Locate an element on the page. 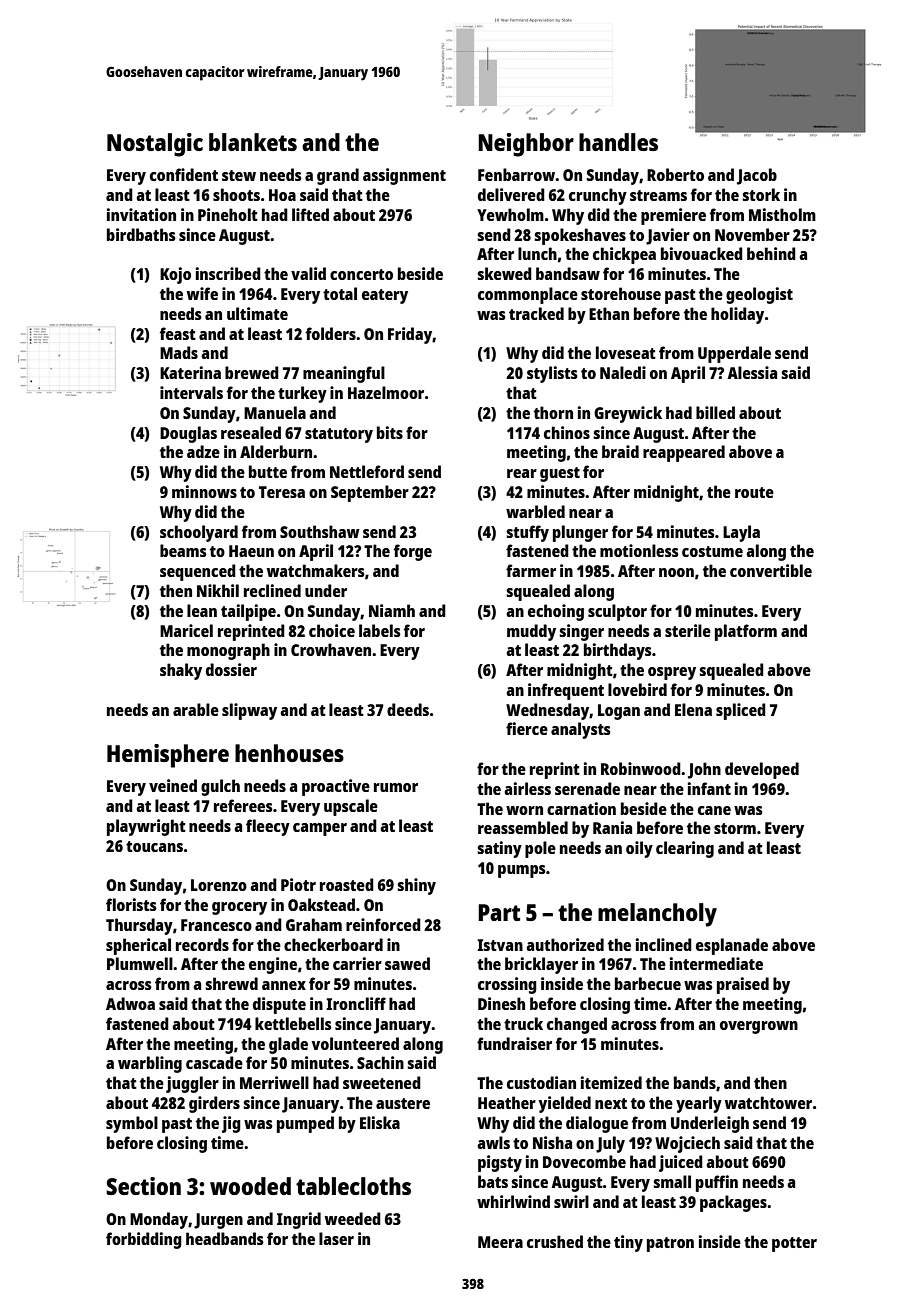  Alessia is located at coordinates (752, 372).
